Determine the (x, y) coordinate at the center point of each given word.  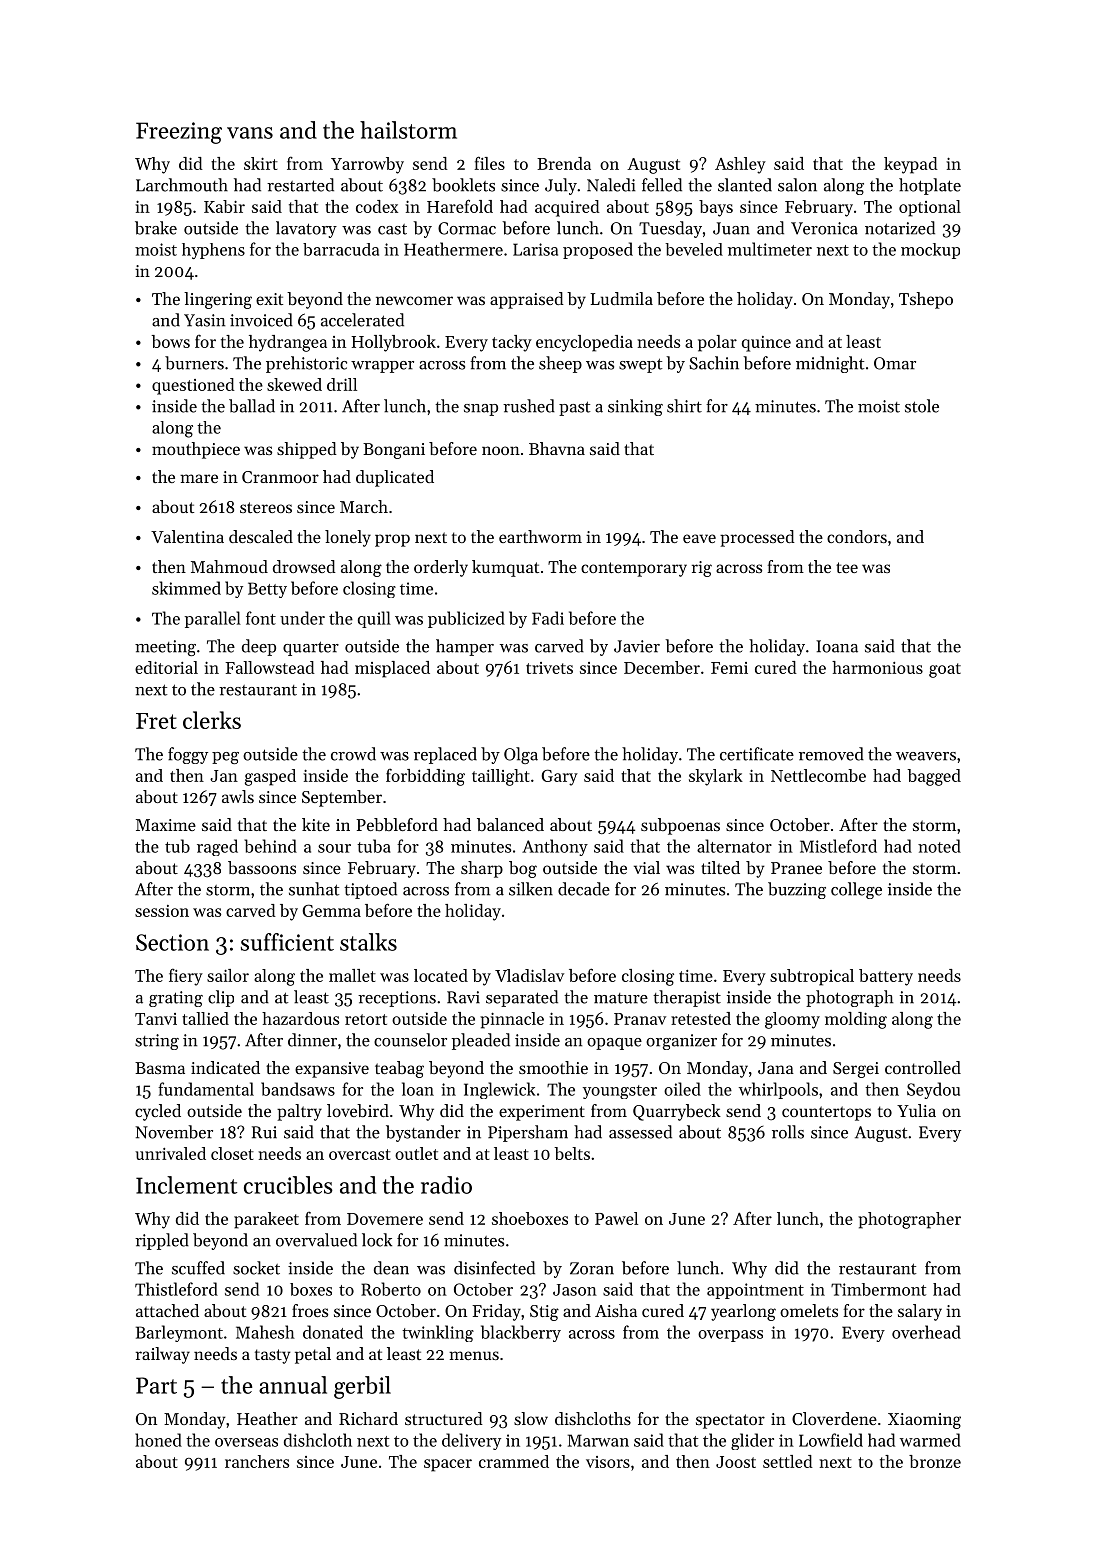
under (302, 618)
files (489, 163)
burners (194, 363)
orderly (441, 568)
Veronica (824, 228)
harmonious (877, 667)
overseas (246, 1442)
